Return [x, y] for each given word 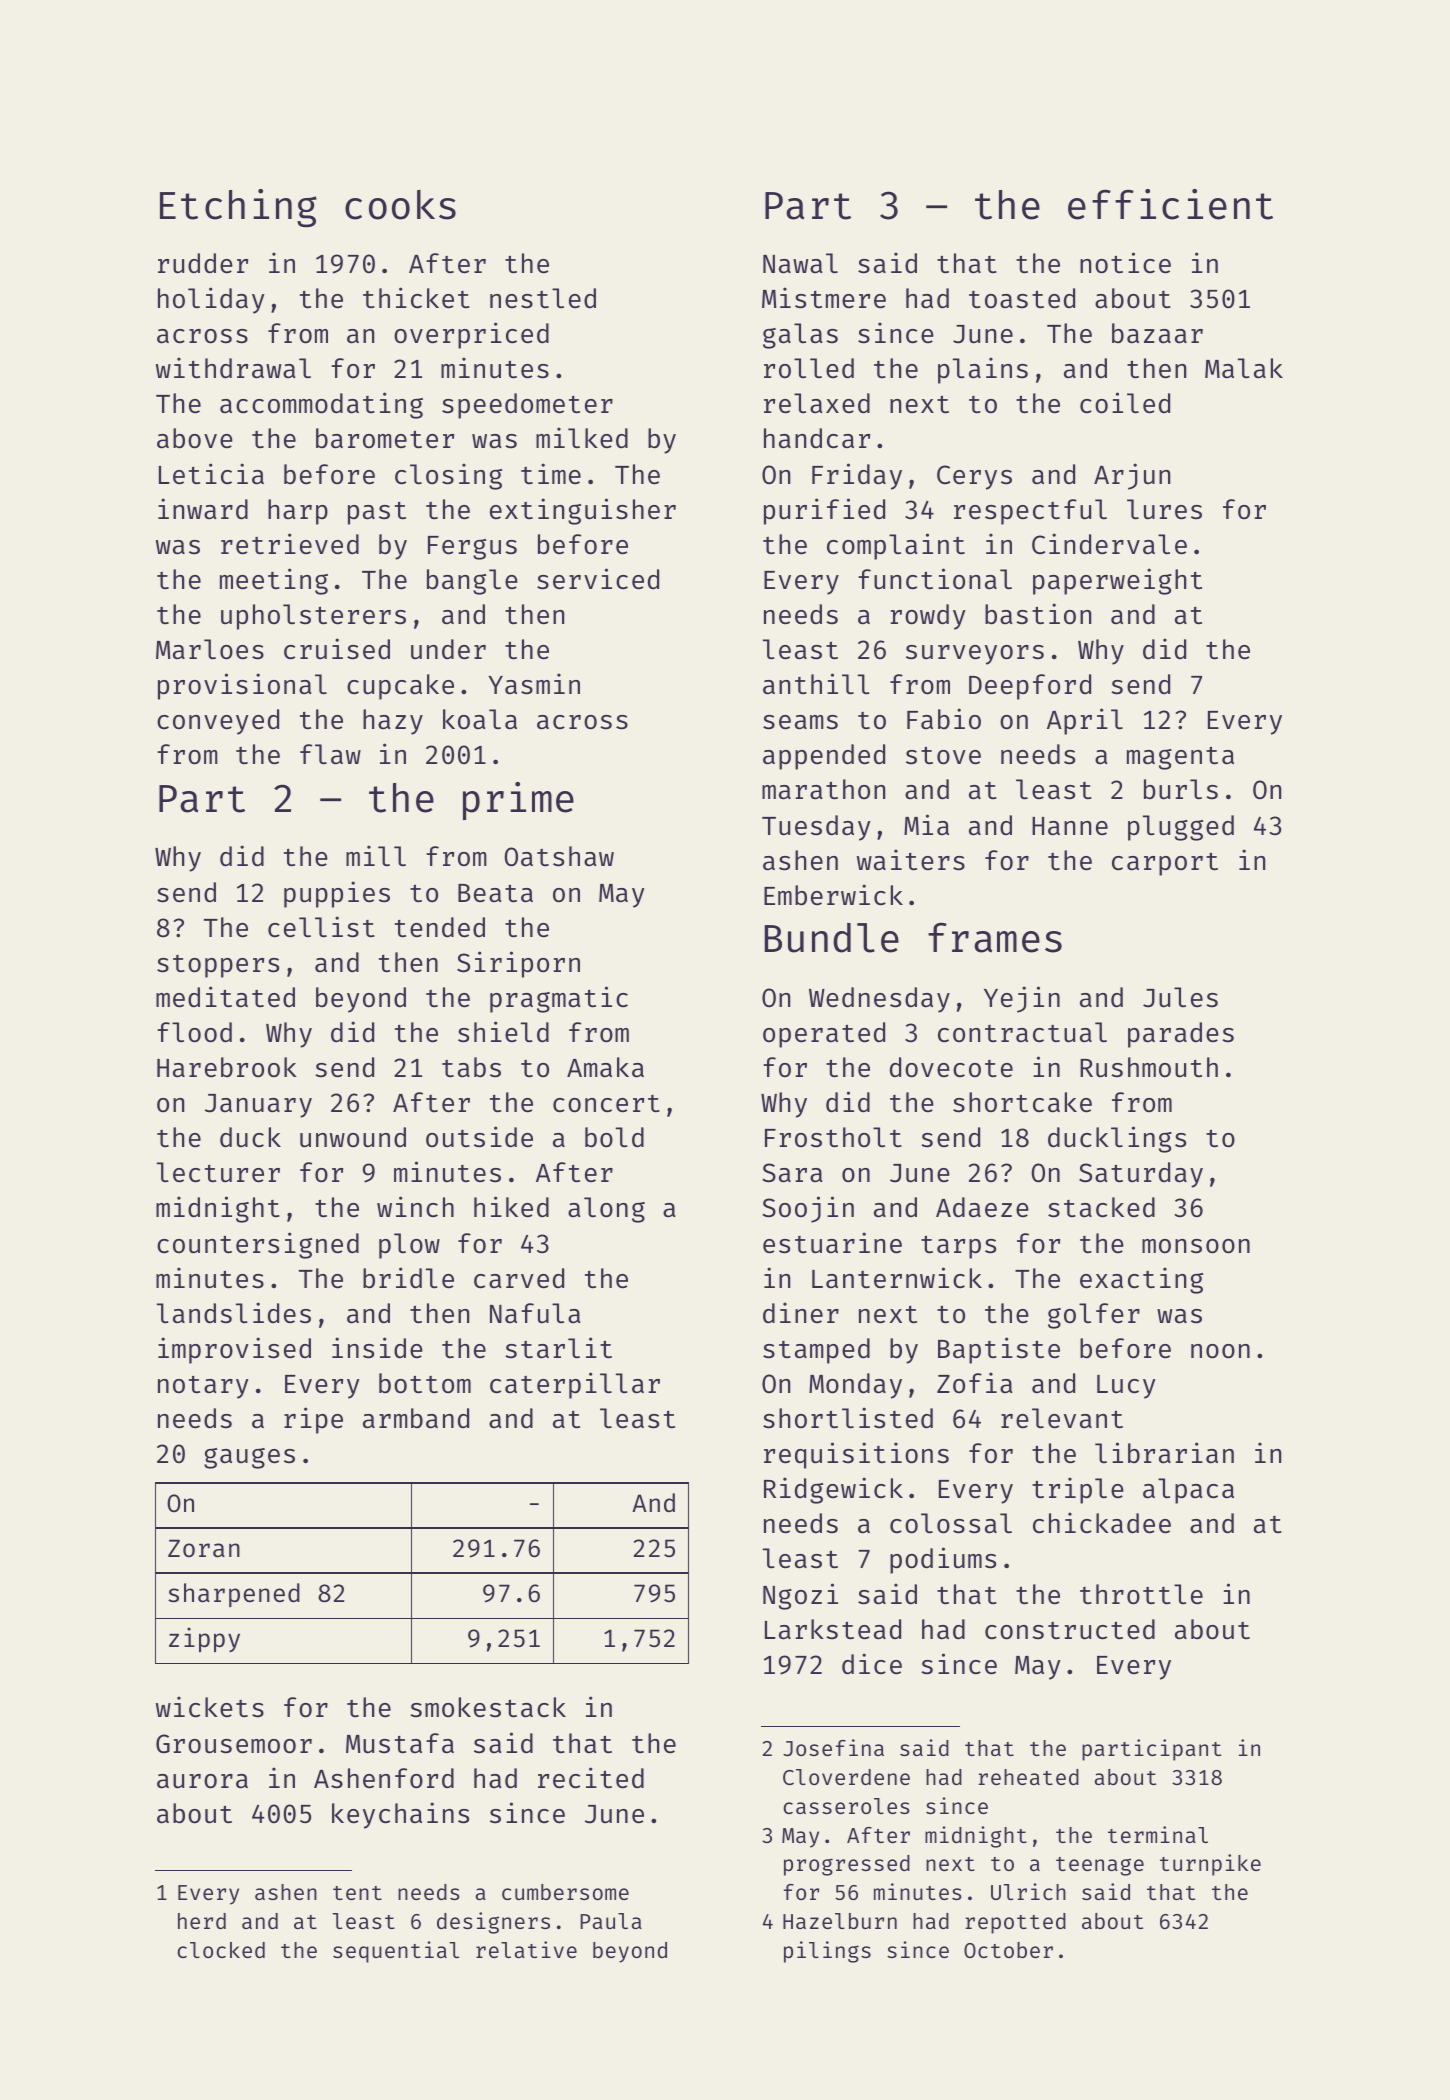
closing [448, 476]
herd [202, 1921]
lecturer [218, 1172]
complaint [896, 546]
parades [1181, 1035]
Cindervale [1109, 544]
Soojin [808, 1209]
